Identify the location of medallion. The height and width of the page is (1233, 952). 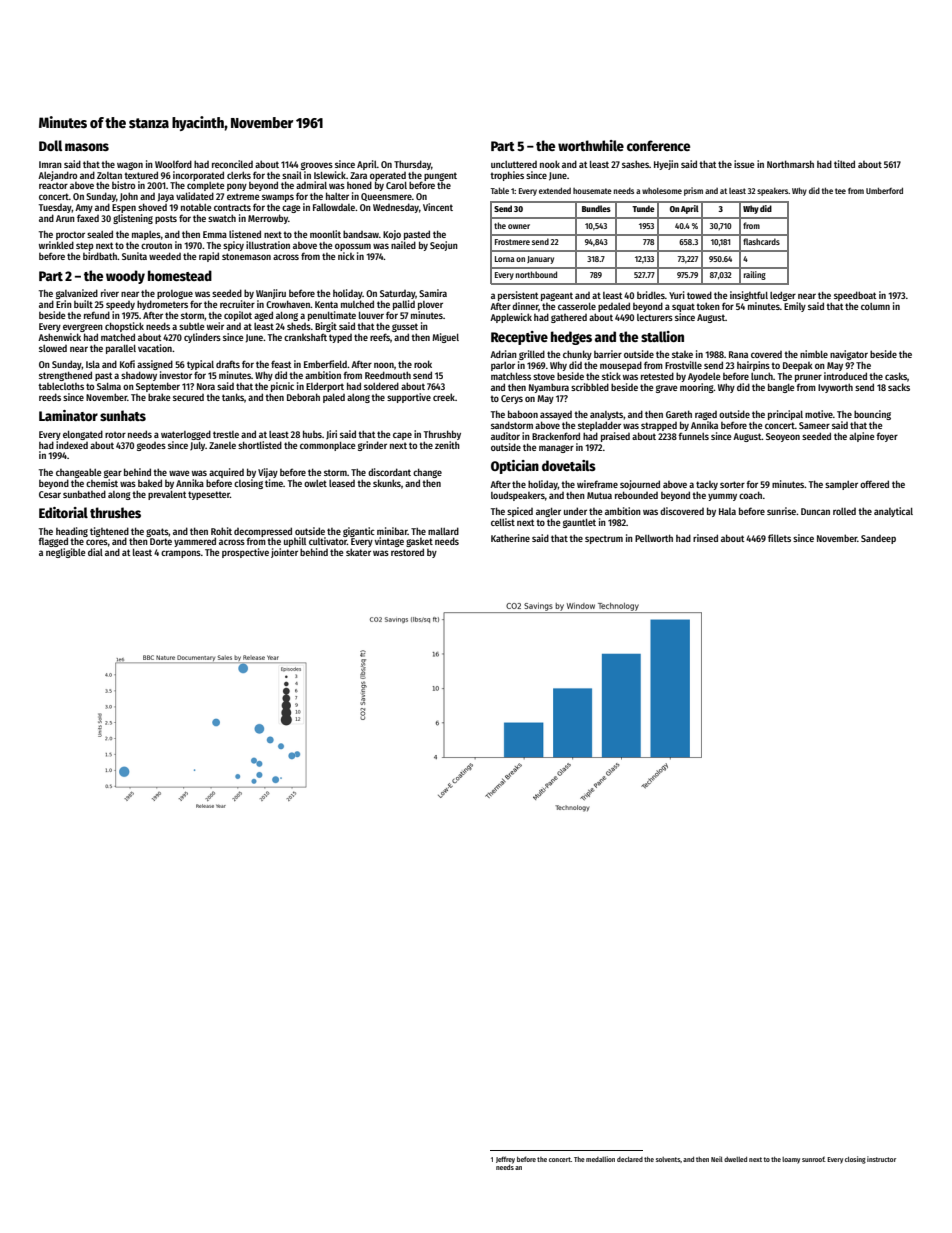
(600, 1159).
